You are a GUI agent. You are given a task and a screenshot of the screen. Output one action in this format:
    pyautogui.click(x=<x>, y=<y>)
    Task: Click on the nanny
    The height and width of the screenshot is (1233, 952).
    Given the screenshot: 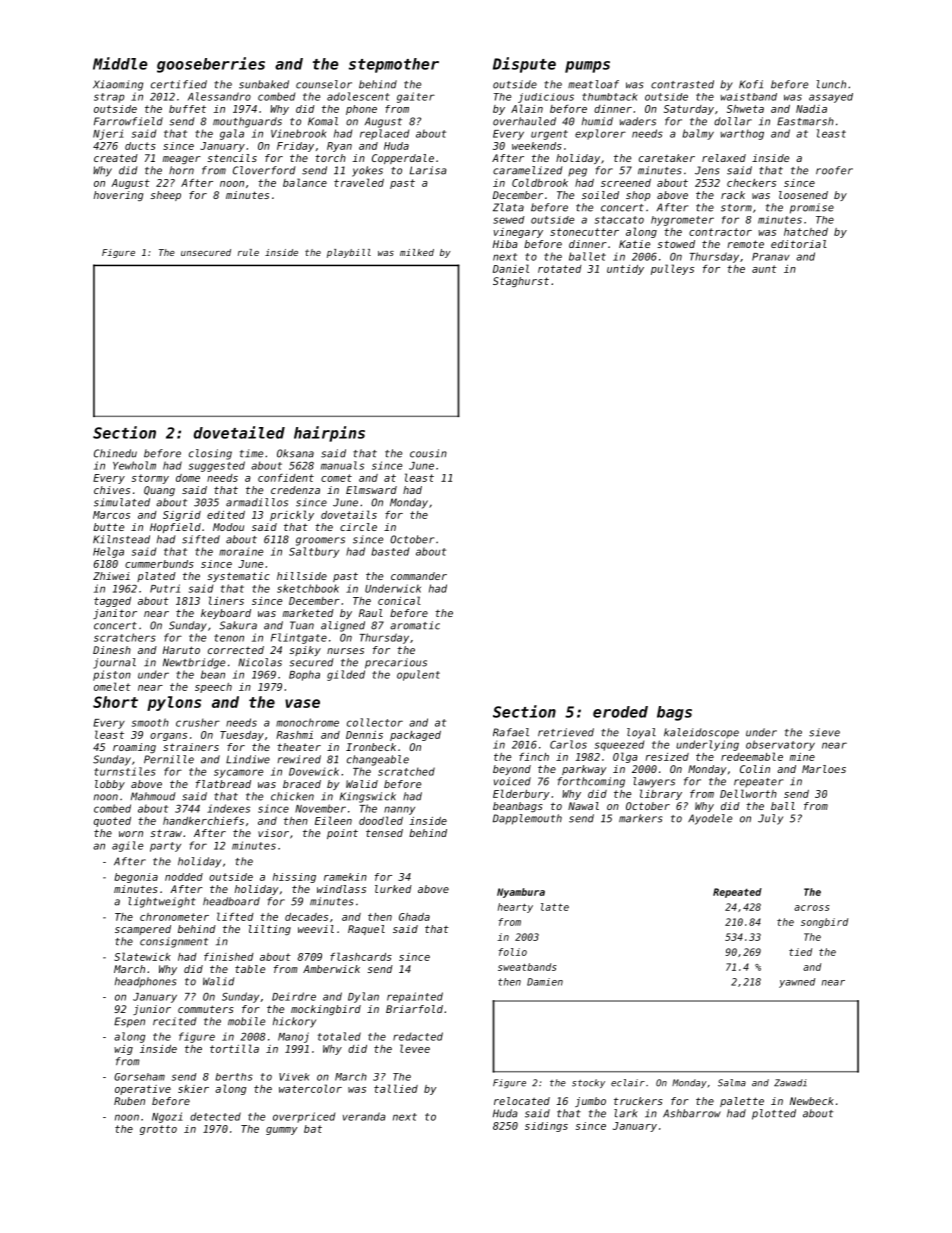 What is the action you would take?
    pyautogui.click(x=399, y=810)
